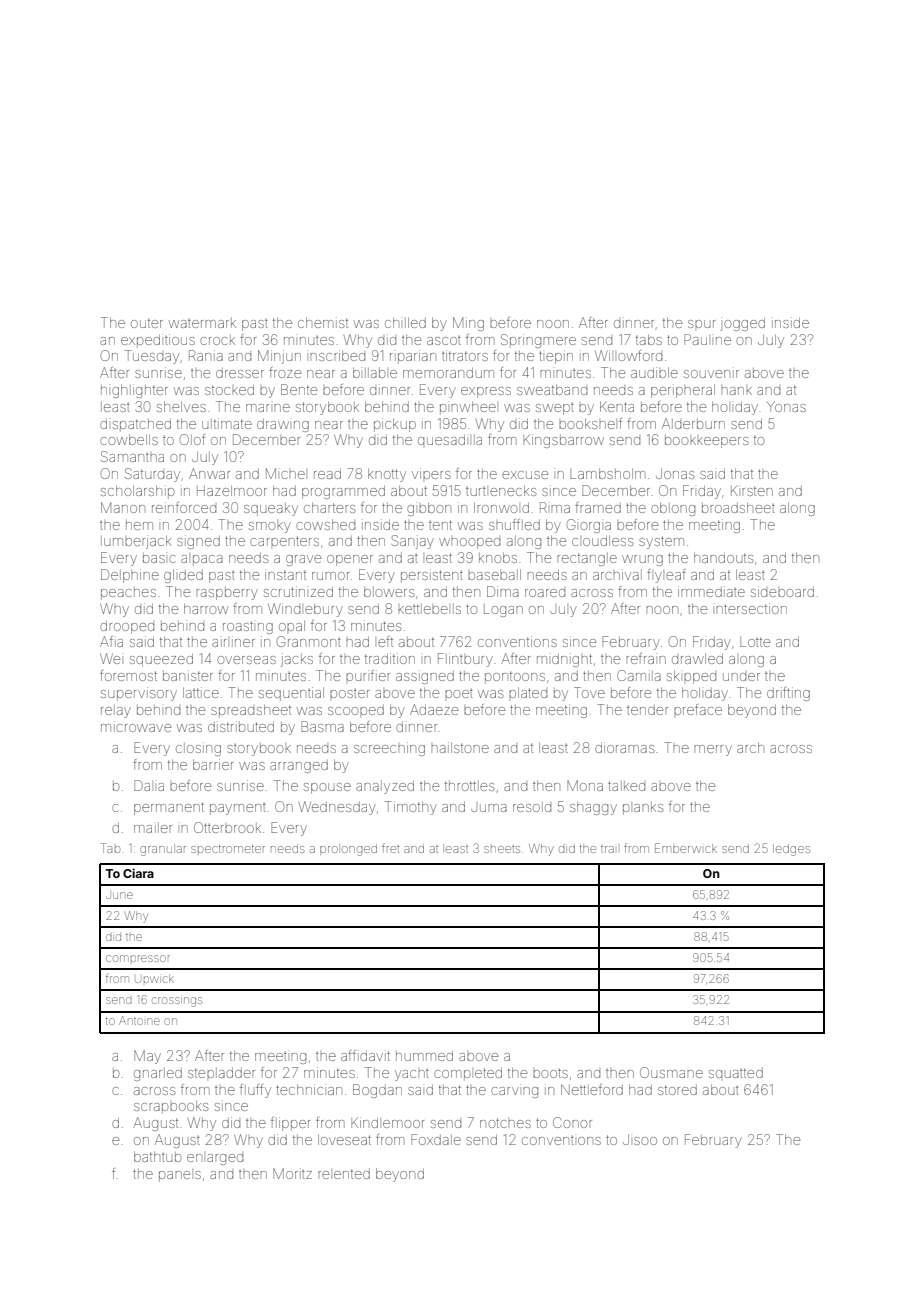  I want to click on merry, so click(713, 750).
